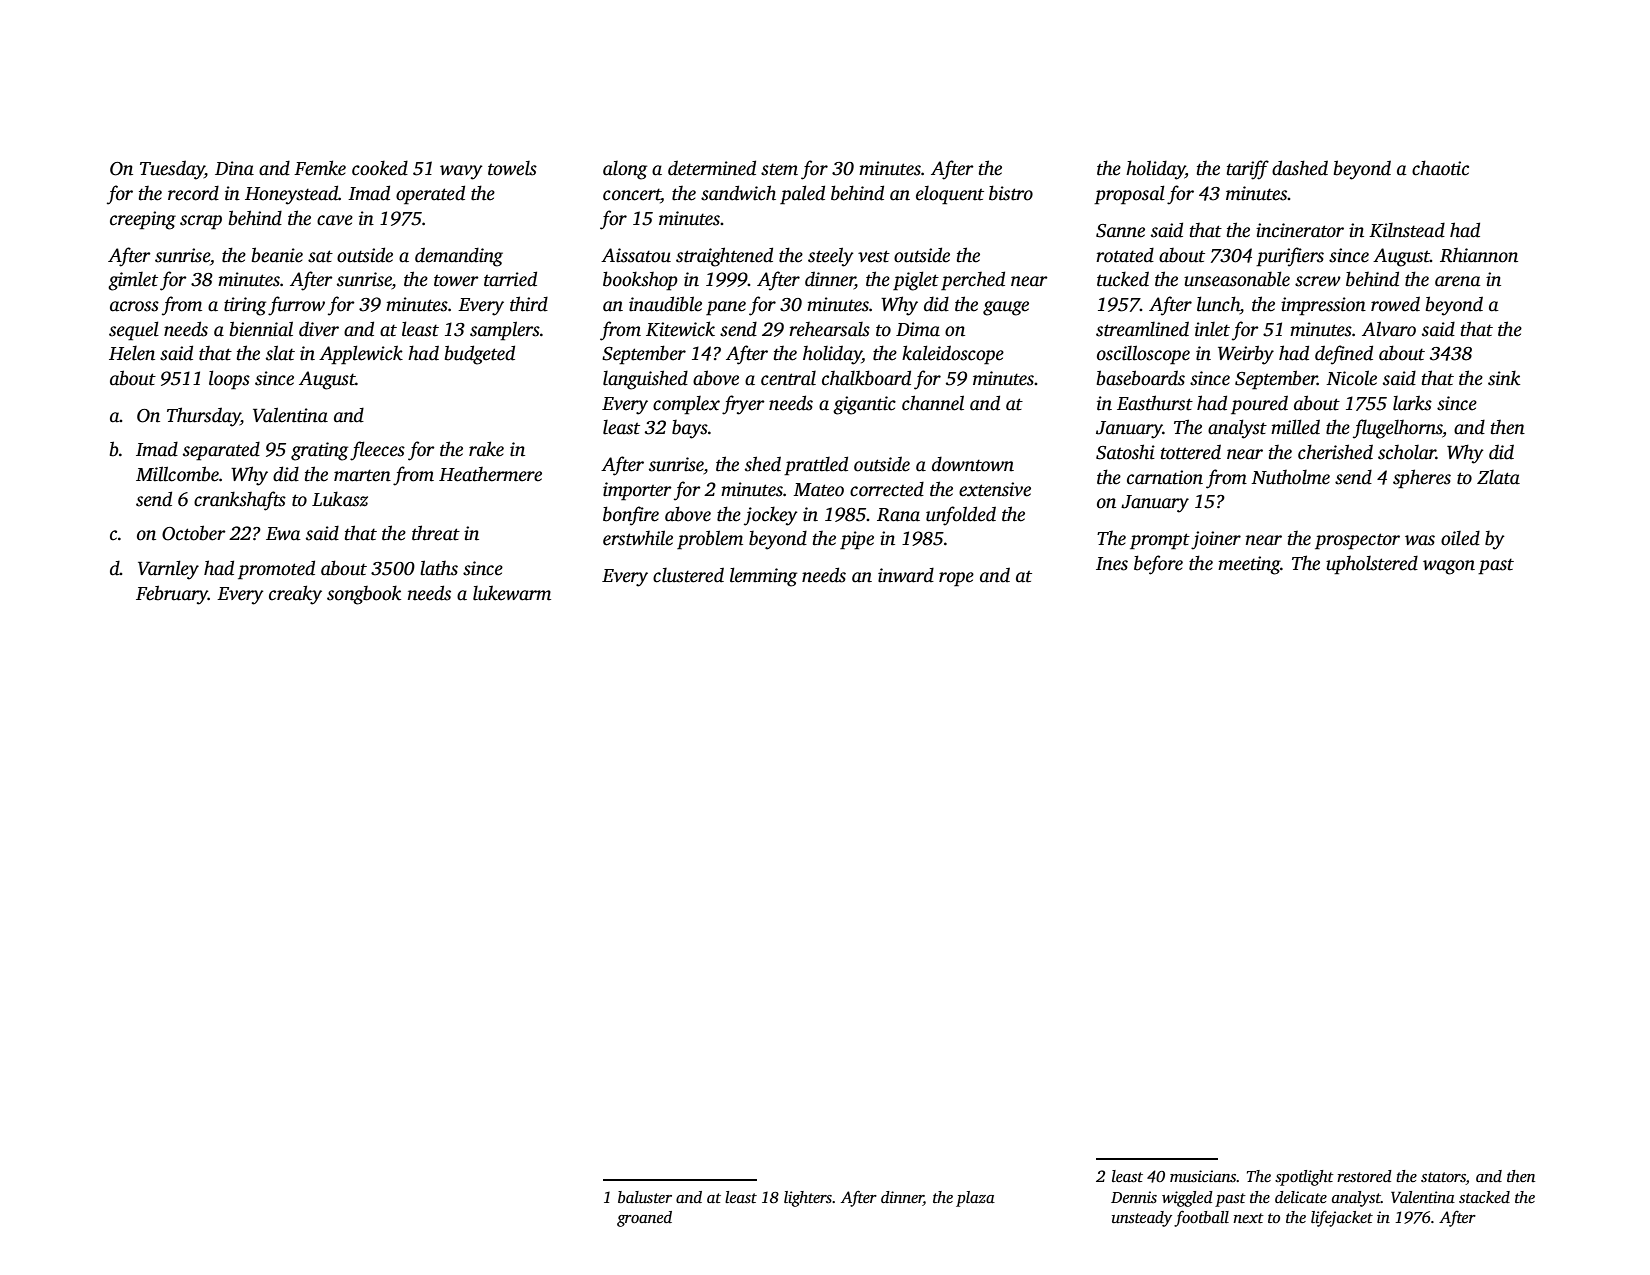 Image resolution: width=1650 pixels, height=1275 pixels. Describe the element at coordinates (710, 540) in the screenshot. I see `problem` at that location.
